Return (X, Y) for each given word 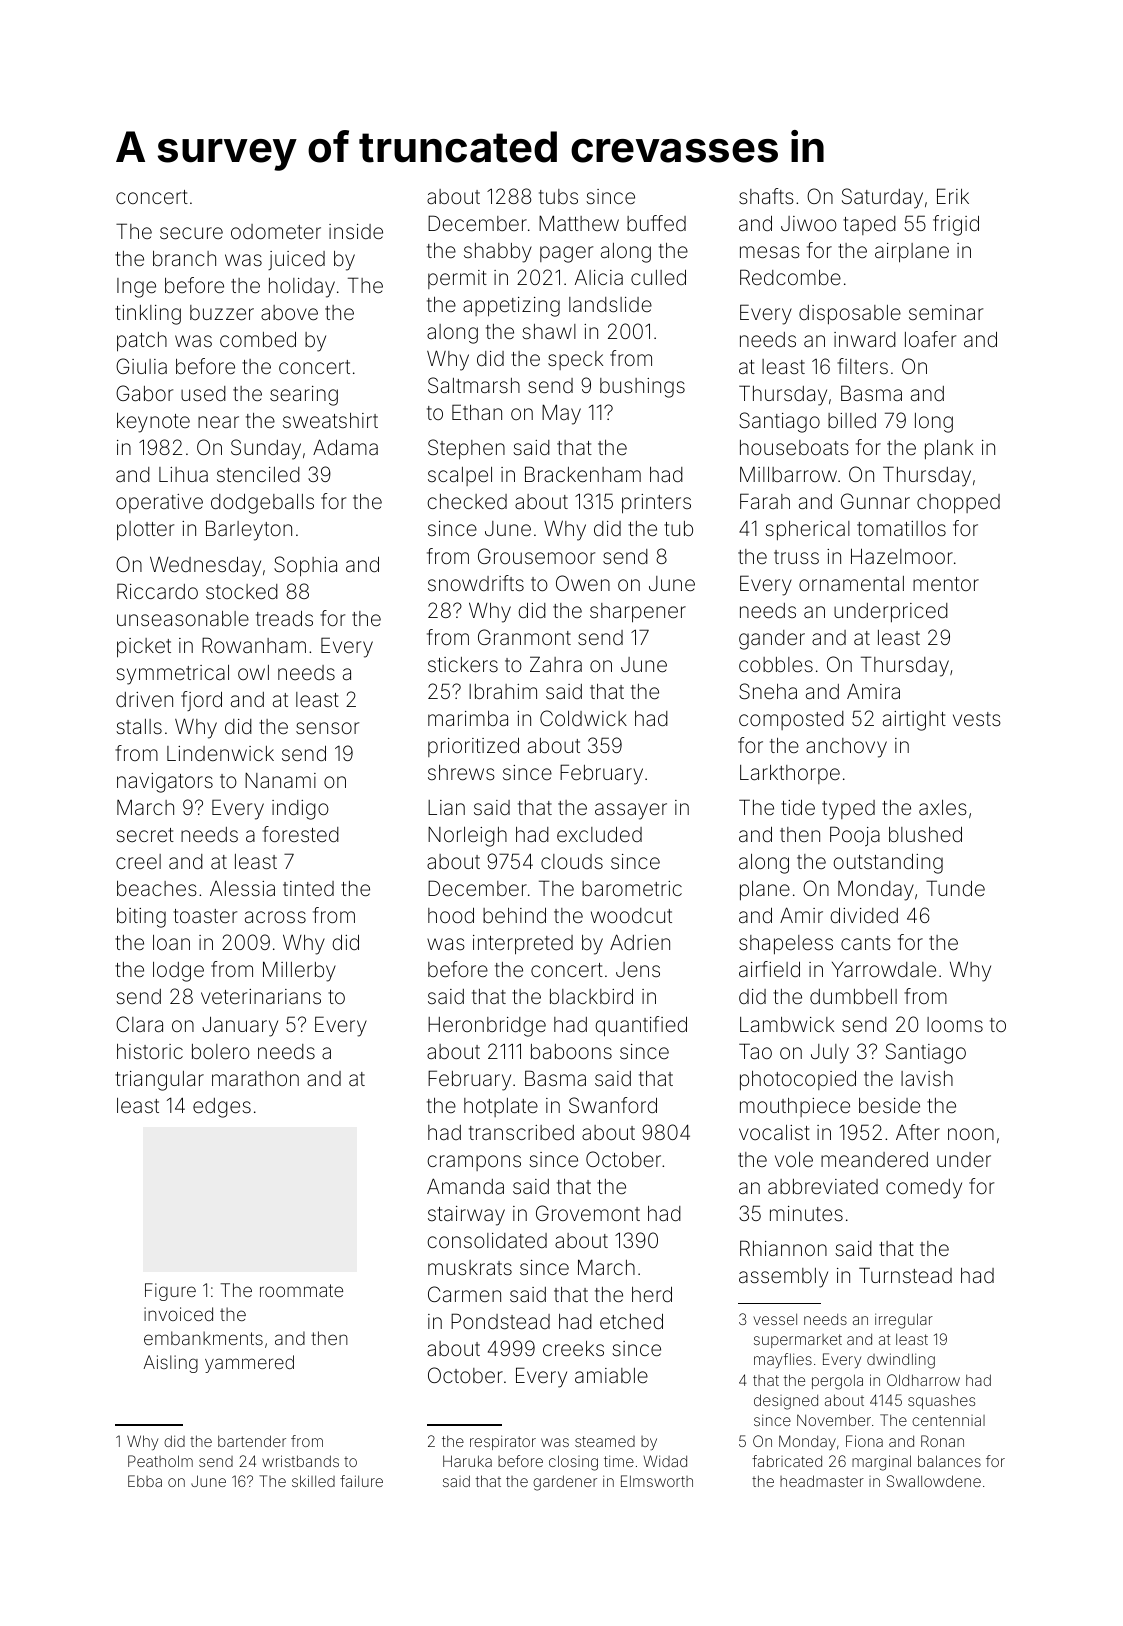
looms (955, 1024)
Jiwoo (809, 223)
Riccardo (157, 591)
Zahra (556, 664)
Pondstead (500, 1321)
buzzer (222, 312)
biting (141, 918)
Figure (170, 1292)
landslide (610, 304)
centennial (948, 1420)
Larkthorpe (790, 774)
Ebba (145, 1481)
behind (514, 915)
